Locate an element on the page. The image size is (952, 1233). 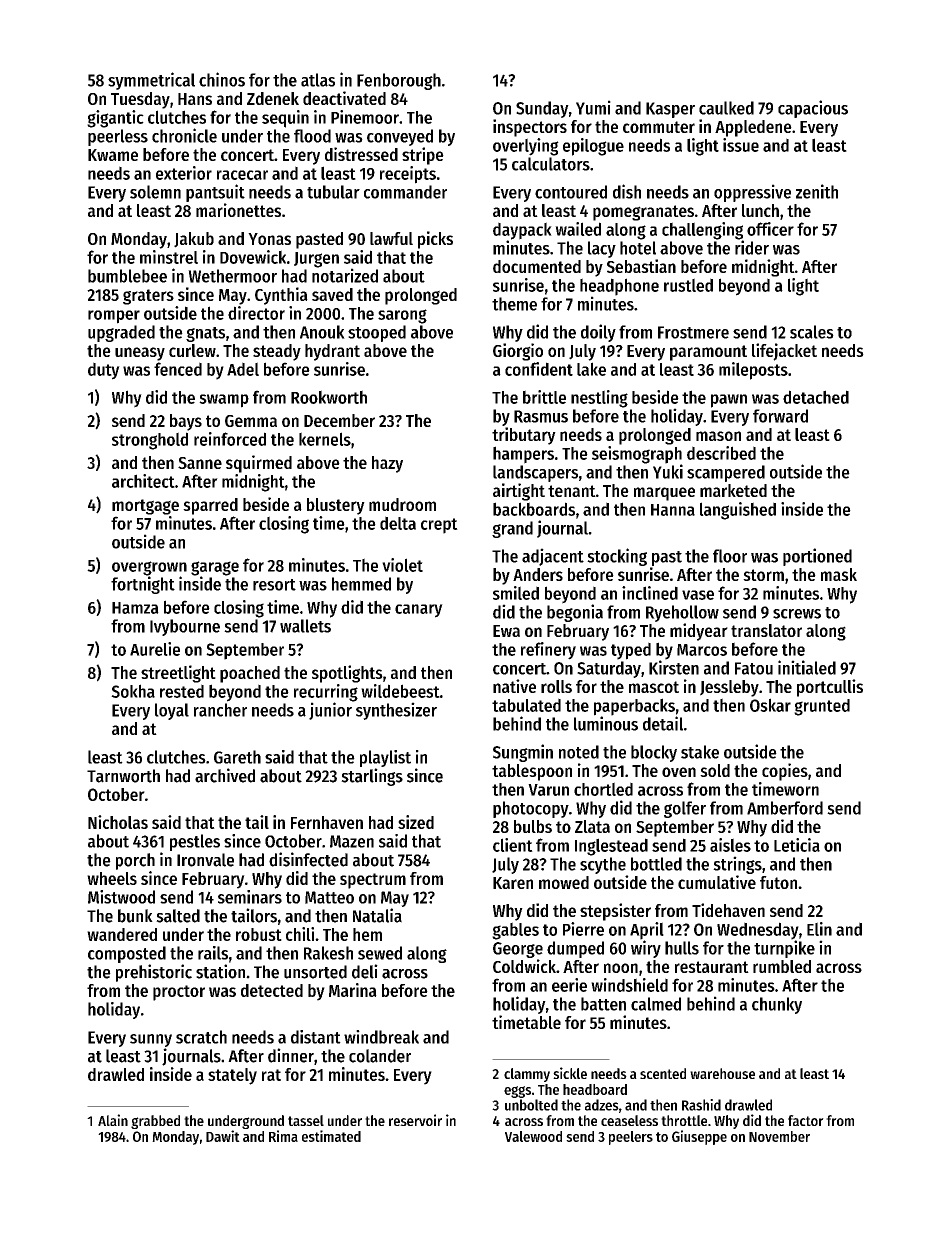
Valewood is located at coordinates (533, 1136).
